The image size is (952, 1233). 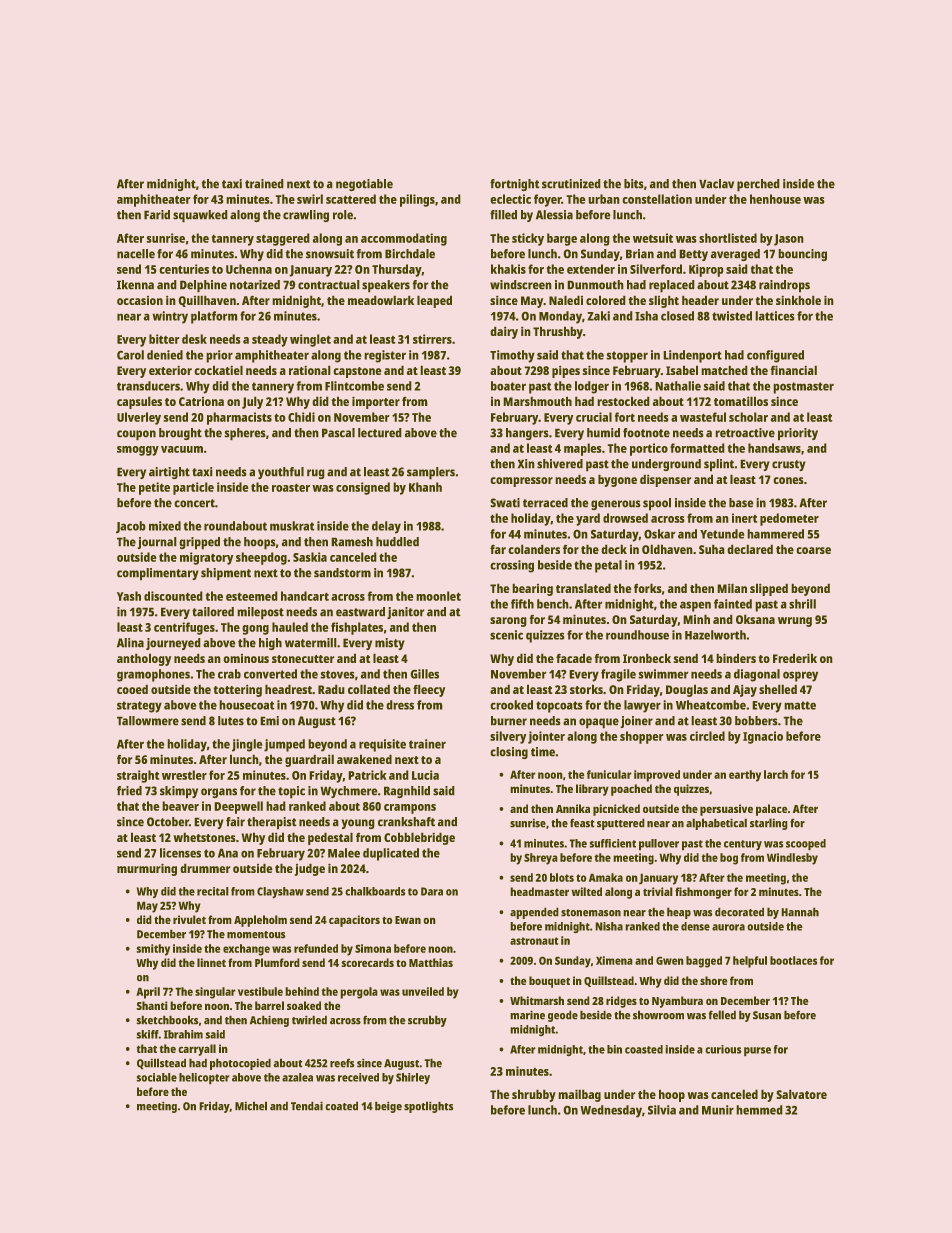 What do you see at coordinates (512, 566) in the page?
I see `crossing` at bounding box center [512, 566].
